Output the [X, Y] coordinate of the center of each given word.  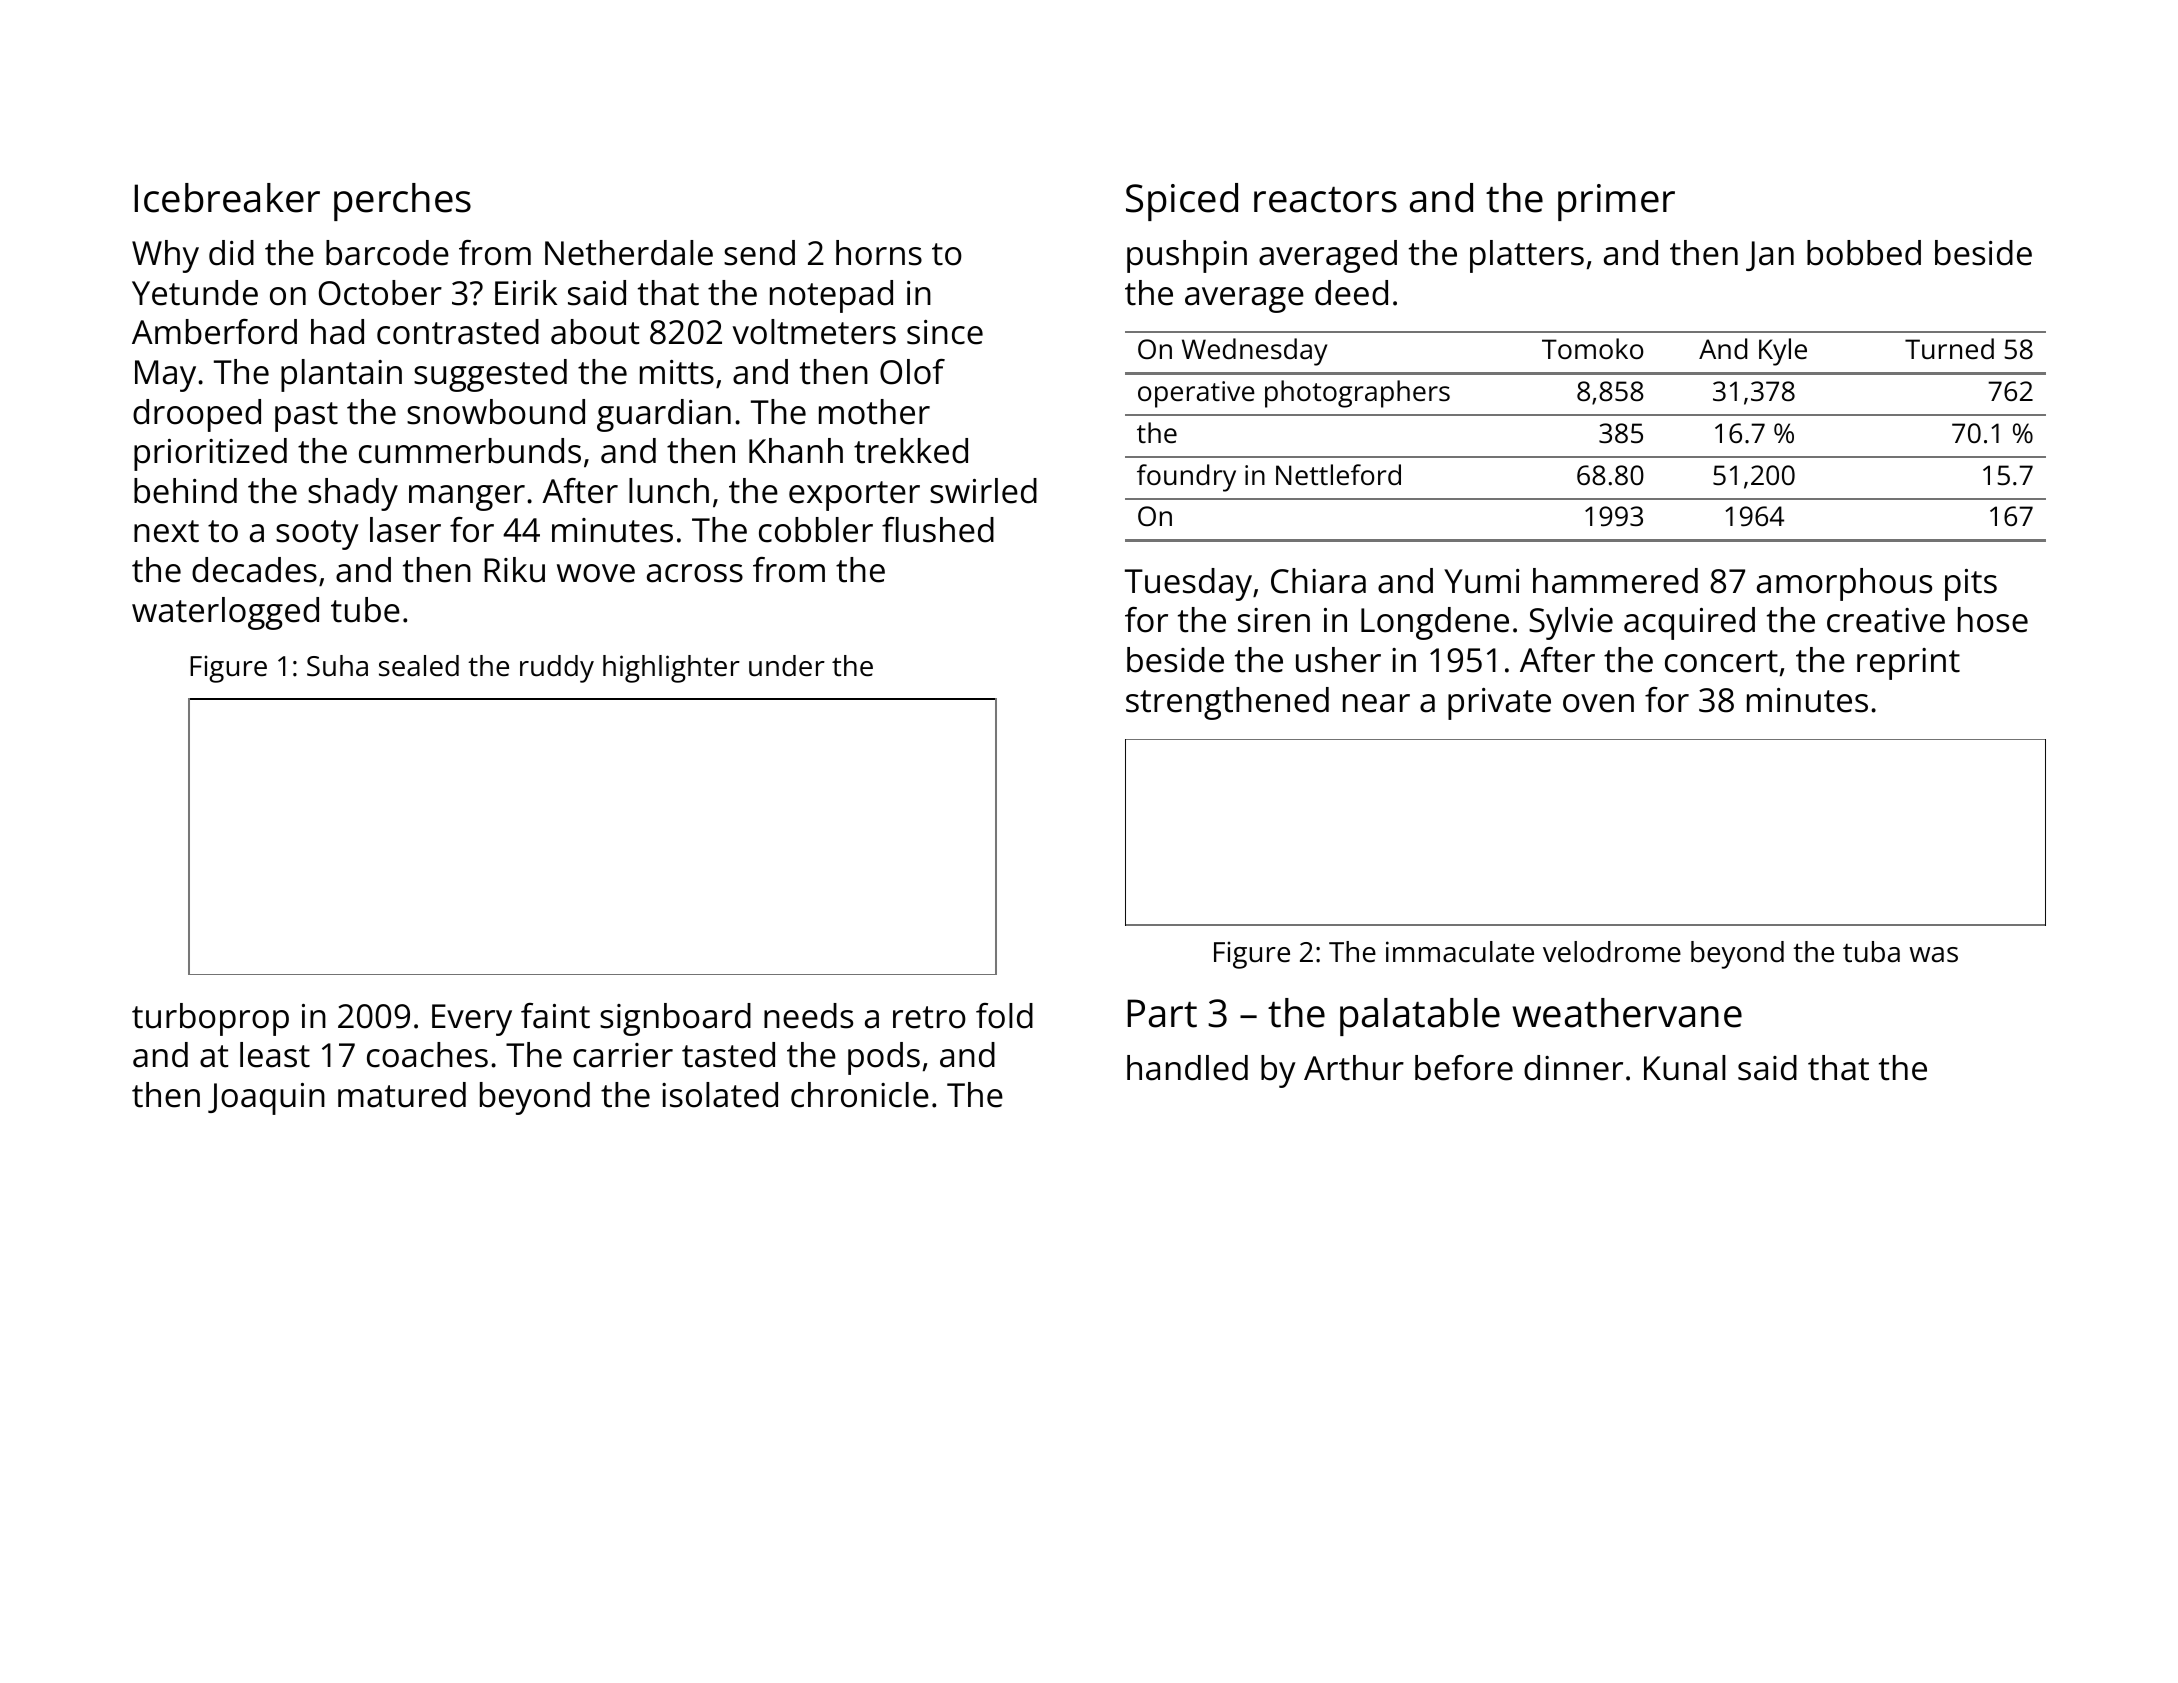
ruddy [557, 669]
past [306, 417]
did [231, 253]
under [787, 666]
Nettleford [1338, 475]
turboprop [210, 1019]
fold [1004, 1016]
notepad [831, 296]
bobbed [1864, 253]
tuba [1871, 952]
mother [874, 412]
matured [402, 1095]
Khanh [796, 451]
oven [1598, 703]
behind [185, 491]
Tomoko [1593, 348]
